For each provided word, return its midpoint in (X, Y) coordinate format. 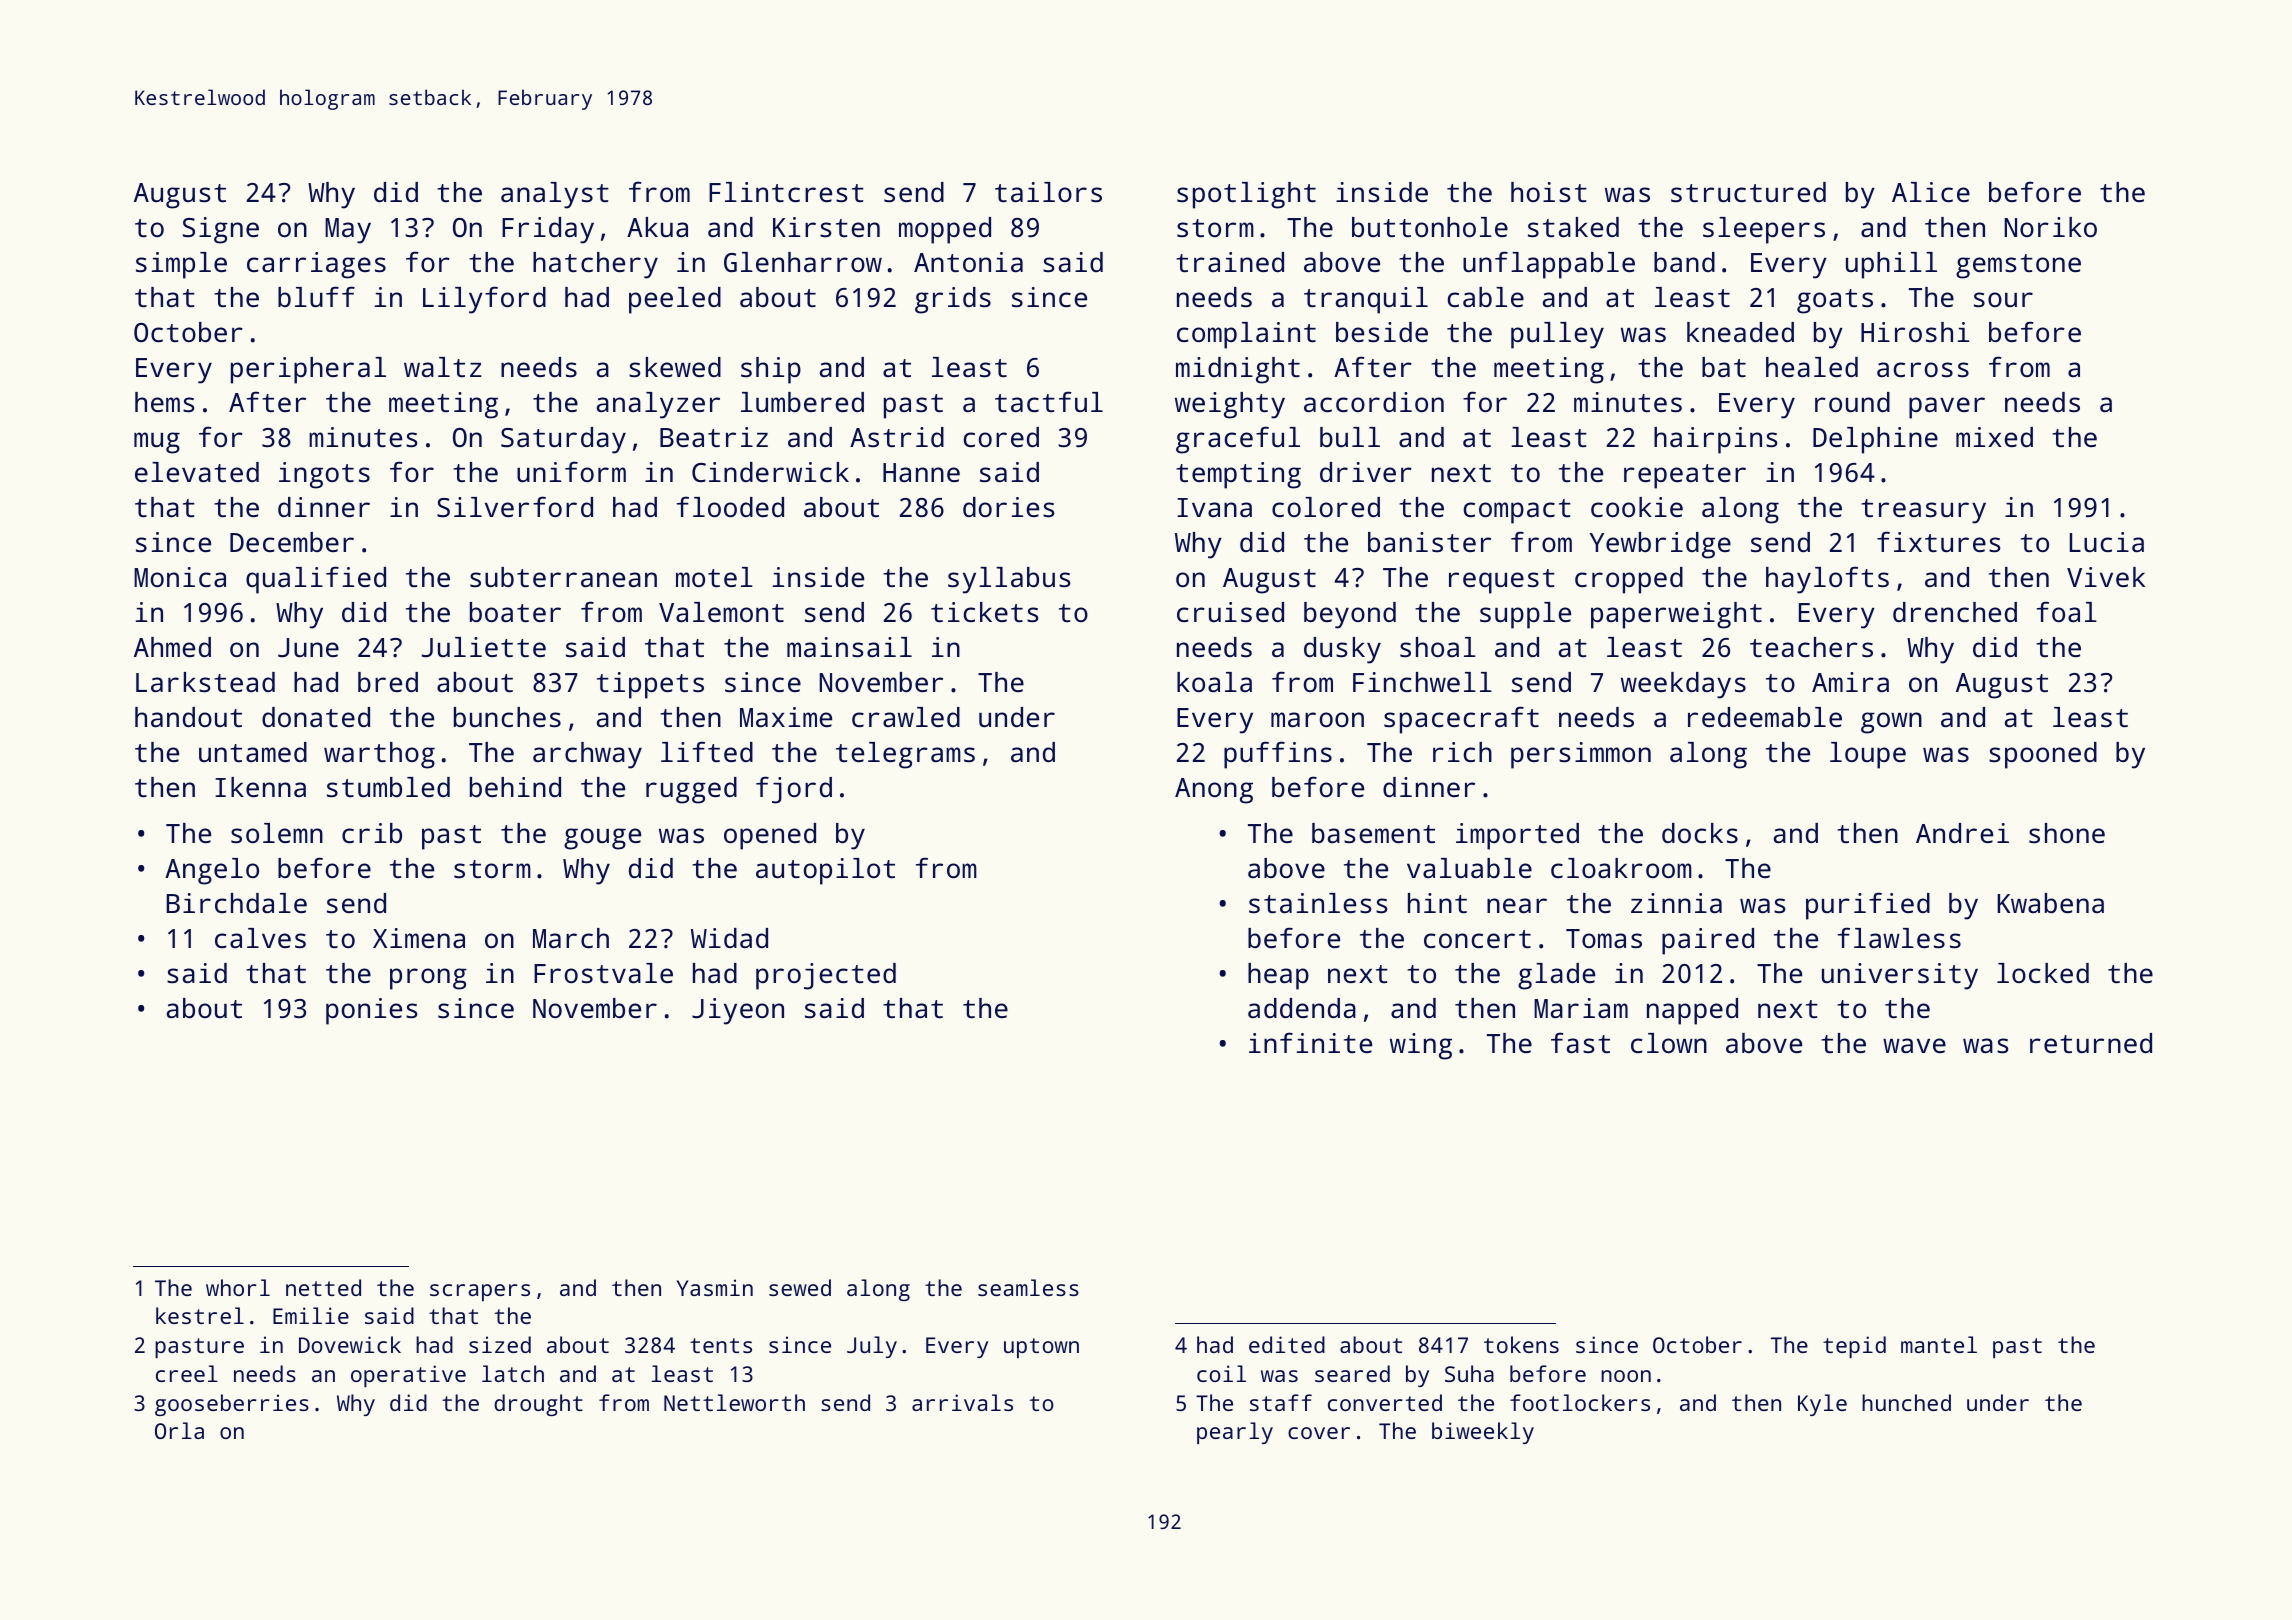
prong (428, 979)
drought (538, 1405)
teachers (1811, 647)
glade (1556, 976)
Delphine (1875, 440)
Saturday (563, 440)
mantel (1939, 1344)
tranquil (1366, 300)
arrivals (962, 1402)
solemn (277, 833)
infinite (1310, 1042)
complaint (1246, 335)
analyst (555, 195)
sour (2003, 300)
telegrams (905, 755)
